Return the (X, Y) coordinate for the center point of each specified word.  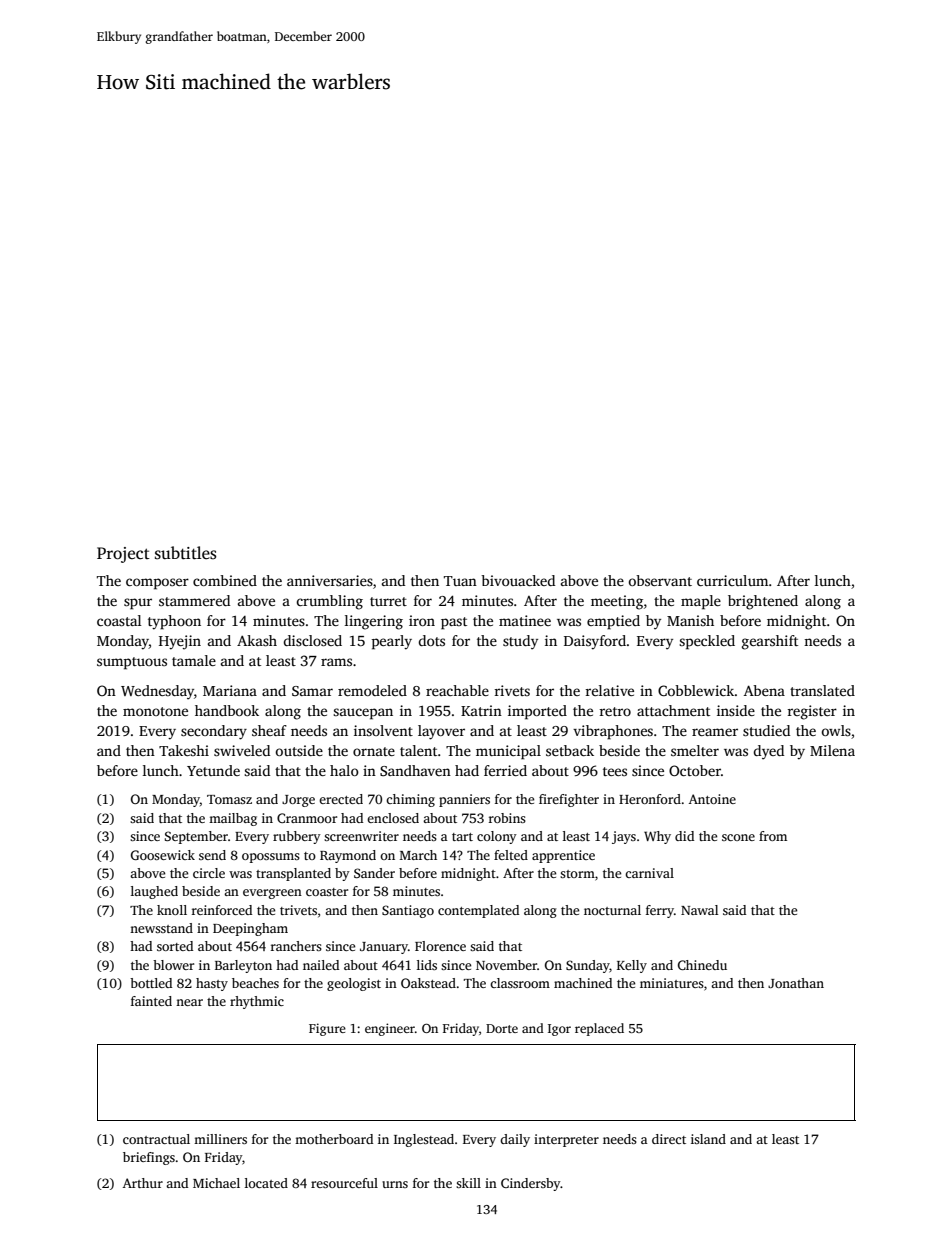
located (266, 1183)
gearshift (770, 642)
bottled (151, 983)
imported (537, 712)
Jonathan (796, 983)
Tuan (460, 581)
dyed (768, 752)
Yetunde (213, 770)
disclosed (312, 640)
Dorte (502, 1028)
